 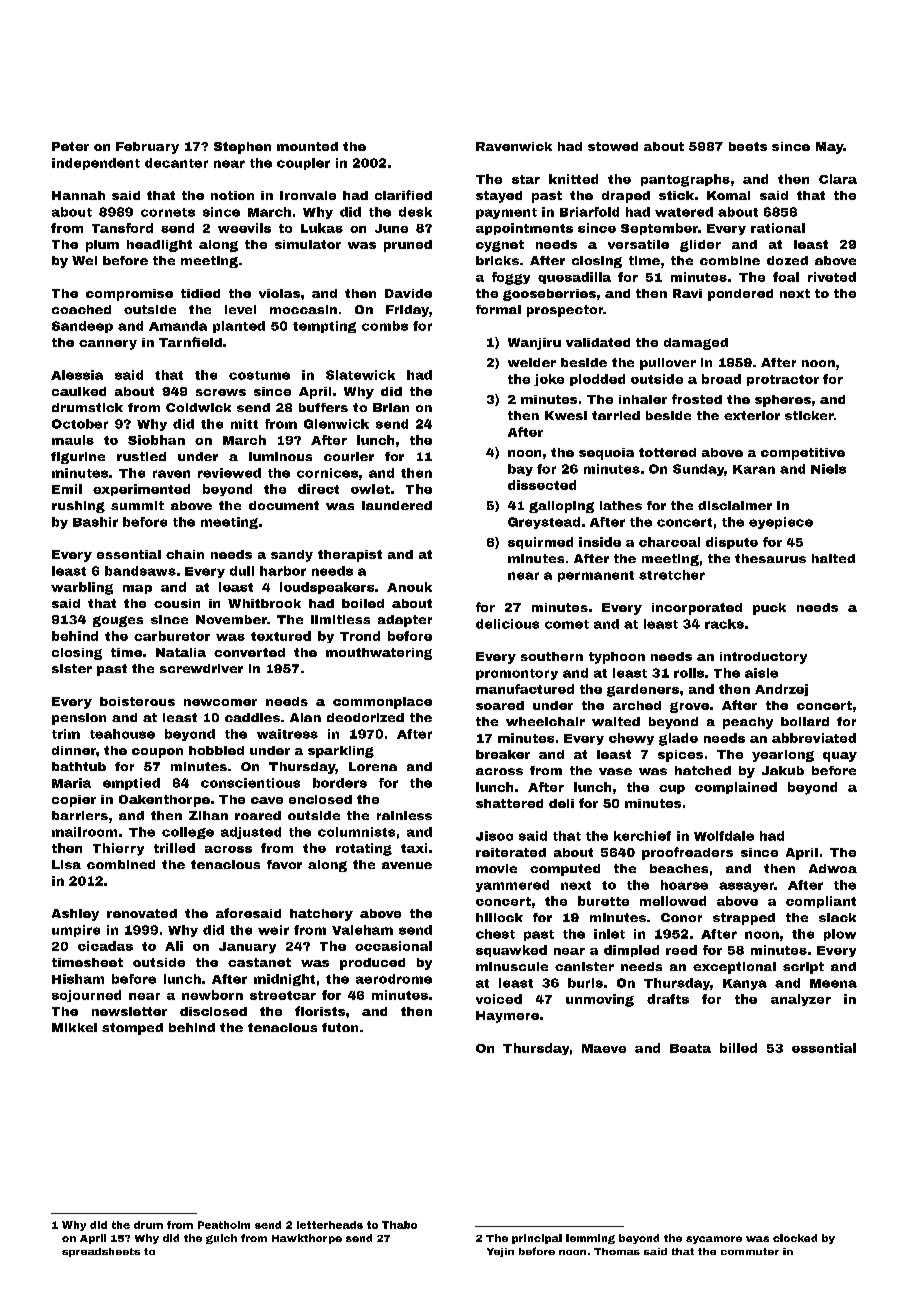 I want to click on Hannah, so click(x=78, y=195).
